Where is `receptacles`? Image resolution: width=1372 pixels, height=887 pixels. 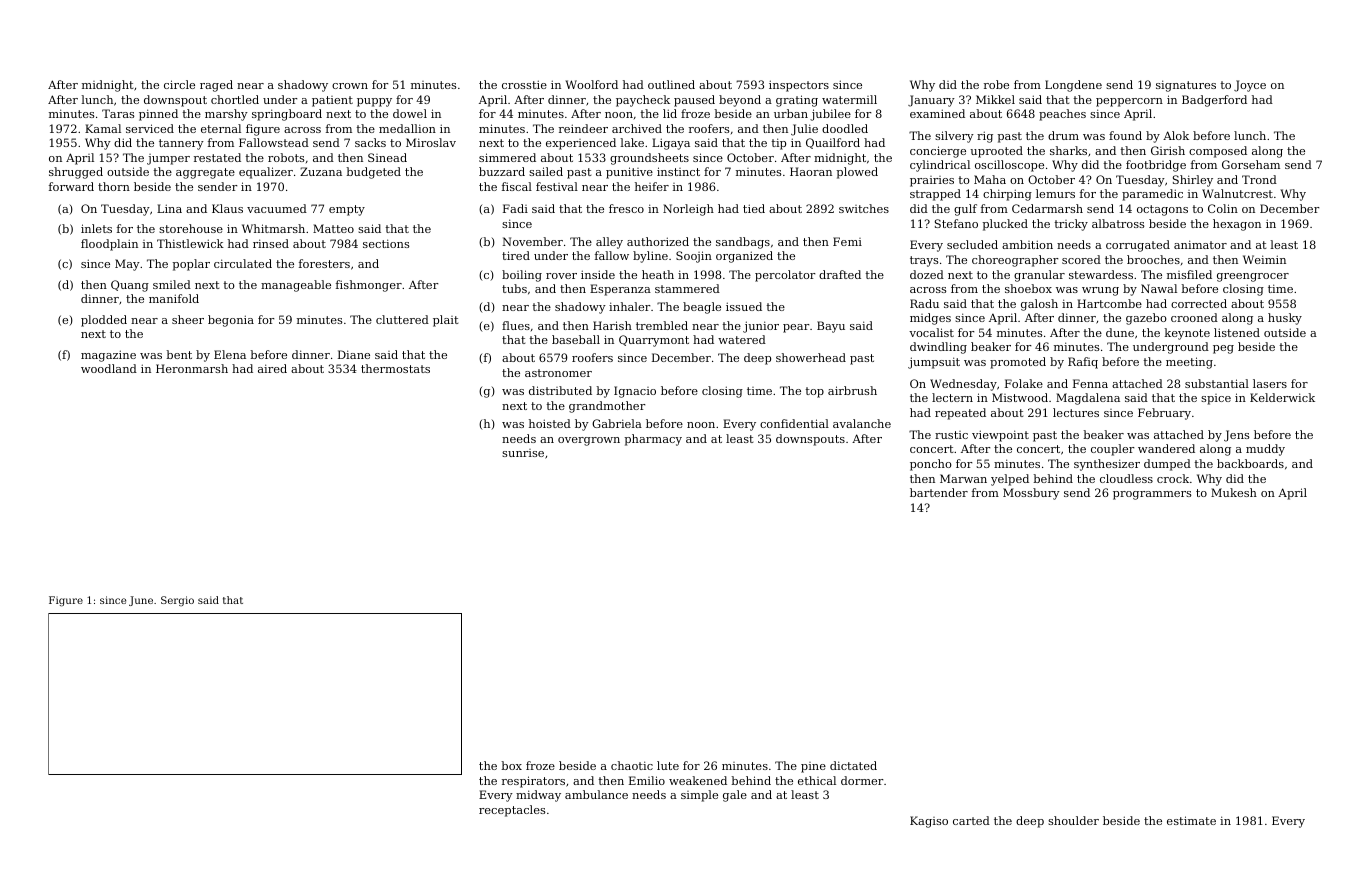 receptacles is located at coordinates (512, 811).
